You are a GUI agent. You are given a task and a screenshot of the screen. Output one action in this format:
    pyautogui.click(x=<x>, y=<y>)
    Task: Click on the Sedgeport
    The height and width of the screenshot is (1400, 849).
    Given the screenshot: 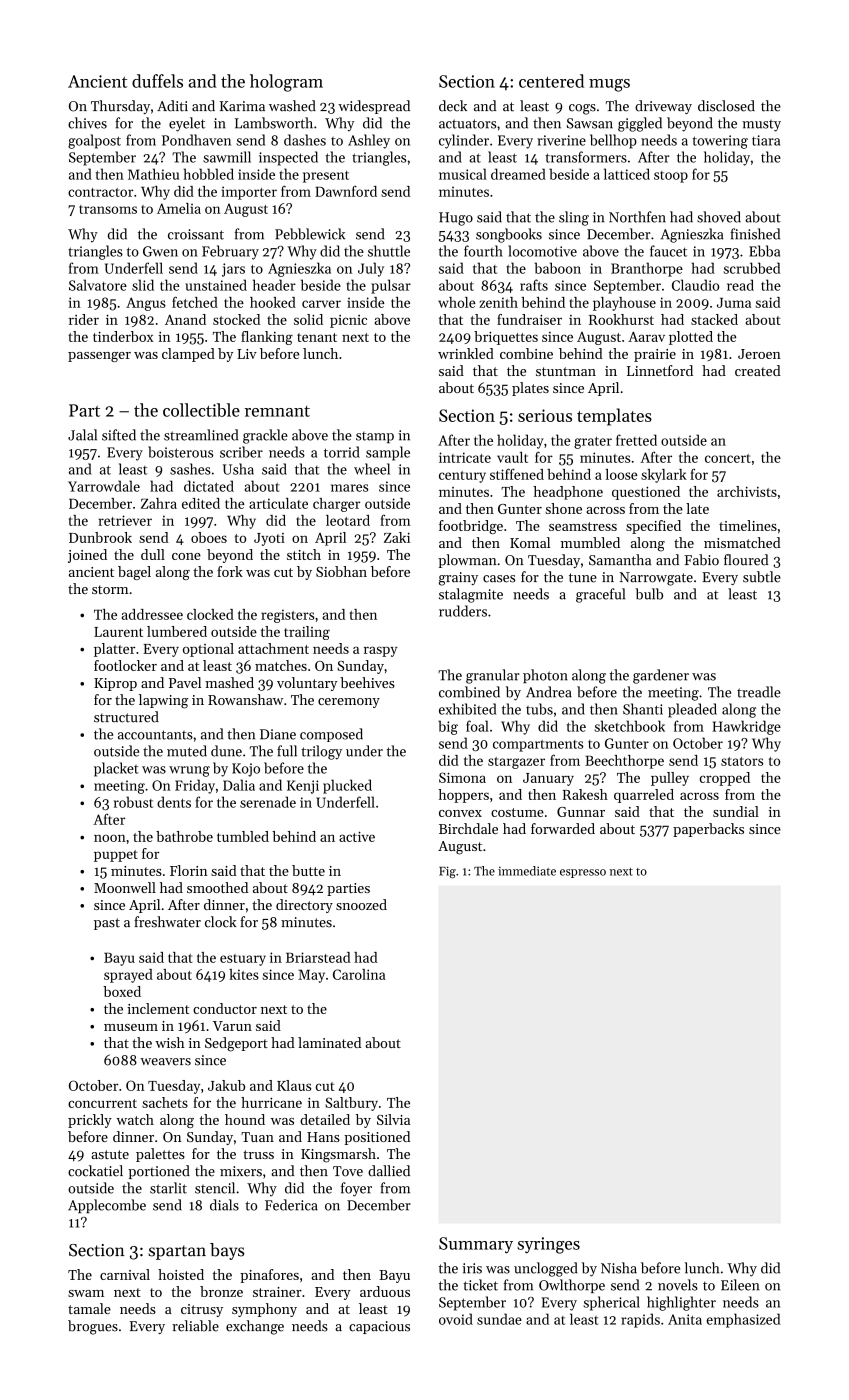 What is the action you would take?
    pyautogui.click(x=236, y=1044)
